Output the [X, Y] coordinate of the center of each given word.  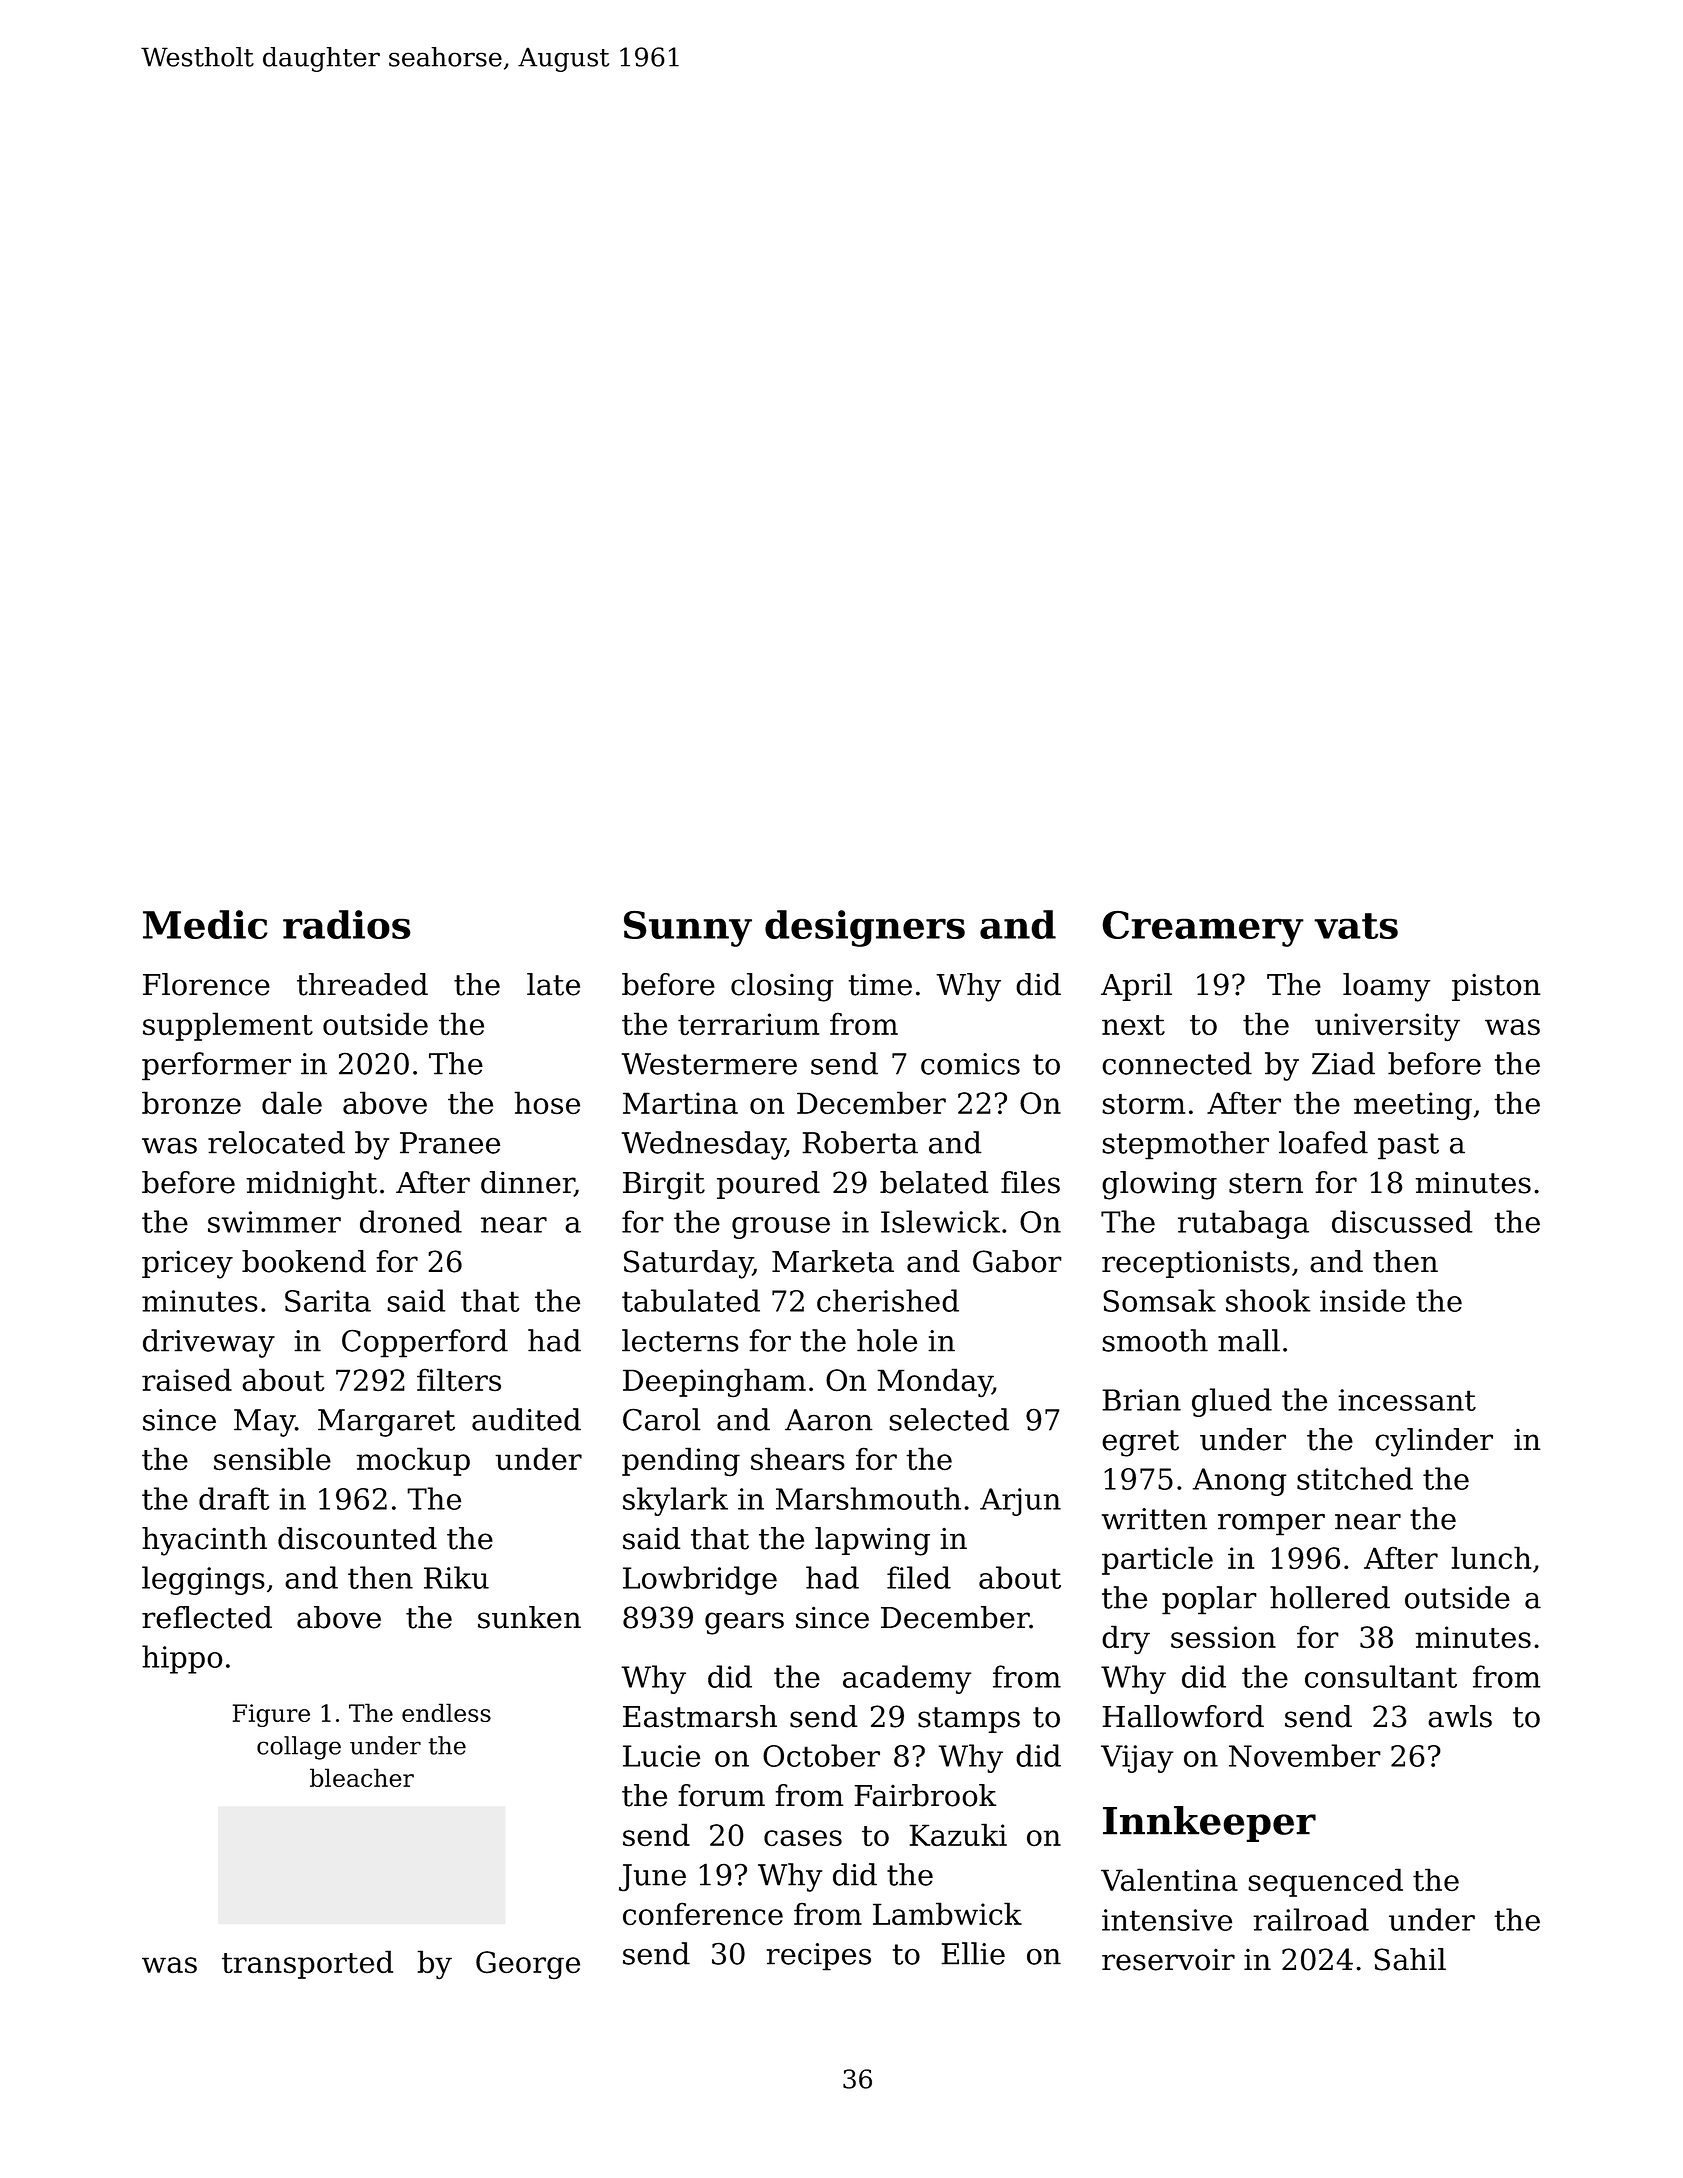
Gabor [1017, 1261]
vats [1356, 926]
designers [865, 928]
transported [307, 1964]
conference [703, 1914]
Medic [205, 924]
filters [459, 1379]
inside [1362, 1300]
